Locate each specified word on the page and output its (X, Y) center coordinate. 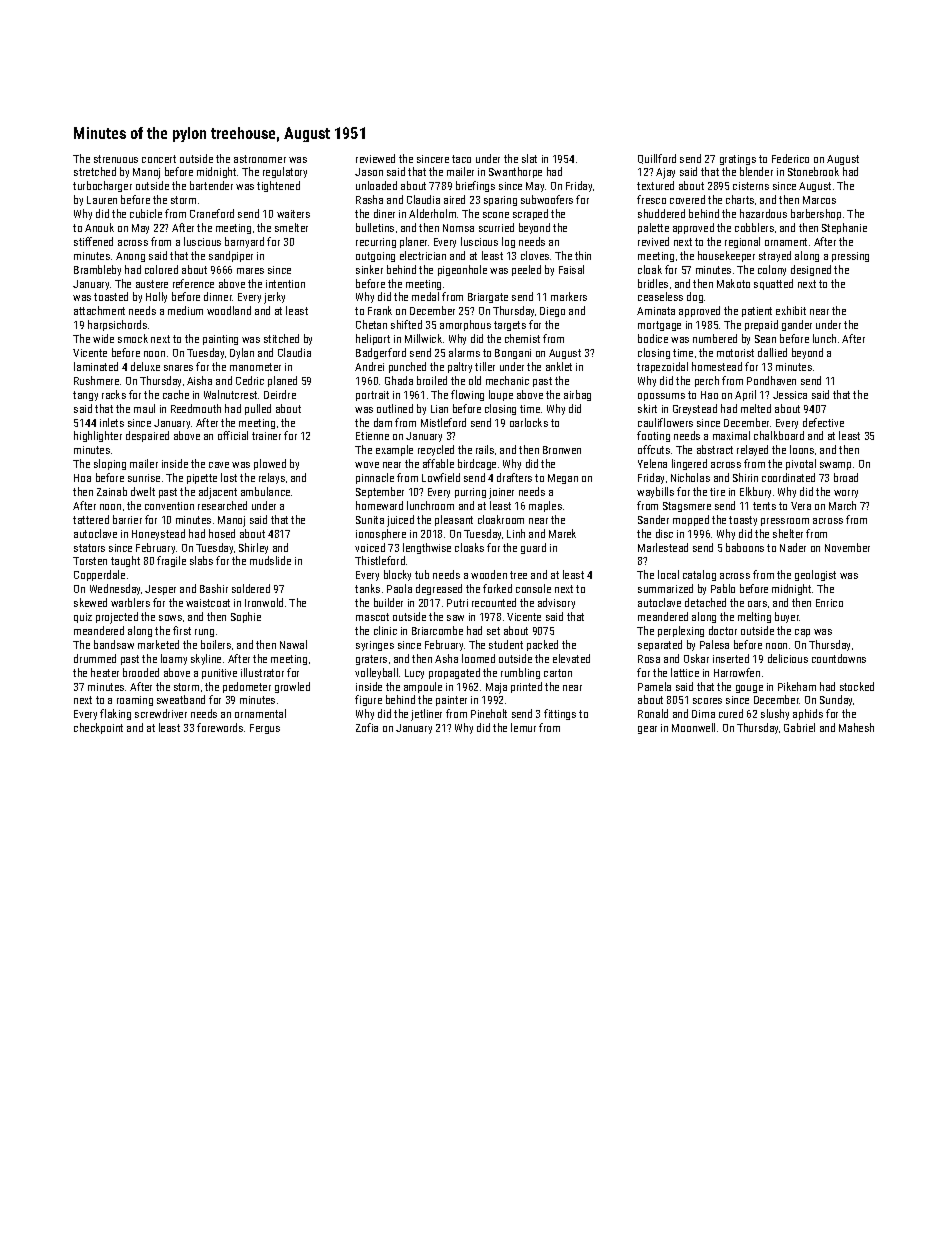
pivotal (801, 464)
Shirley (253, 548)
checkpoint (98, 728)
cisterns (751, 186)
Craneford (212, 213)
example (394, 450)
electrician (423, 255)
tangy (85, 396)
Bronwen (562, 450)
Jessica (790, 395)
